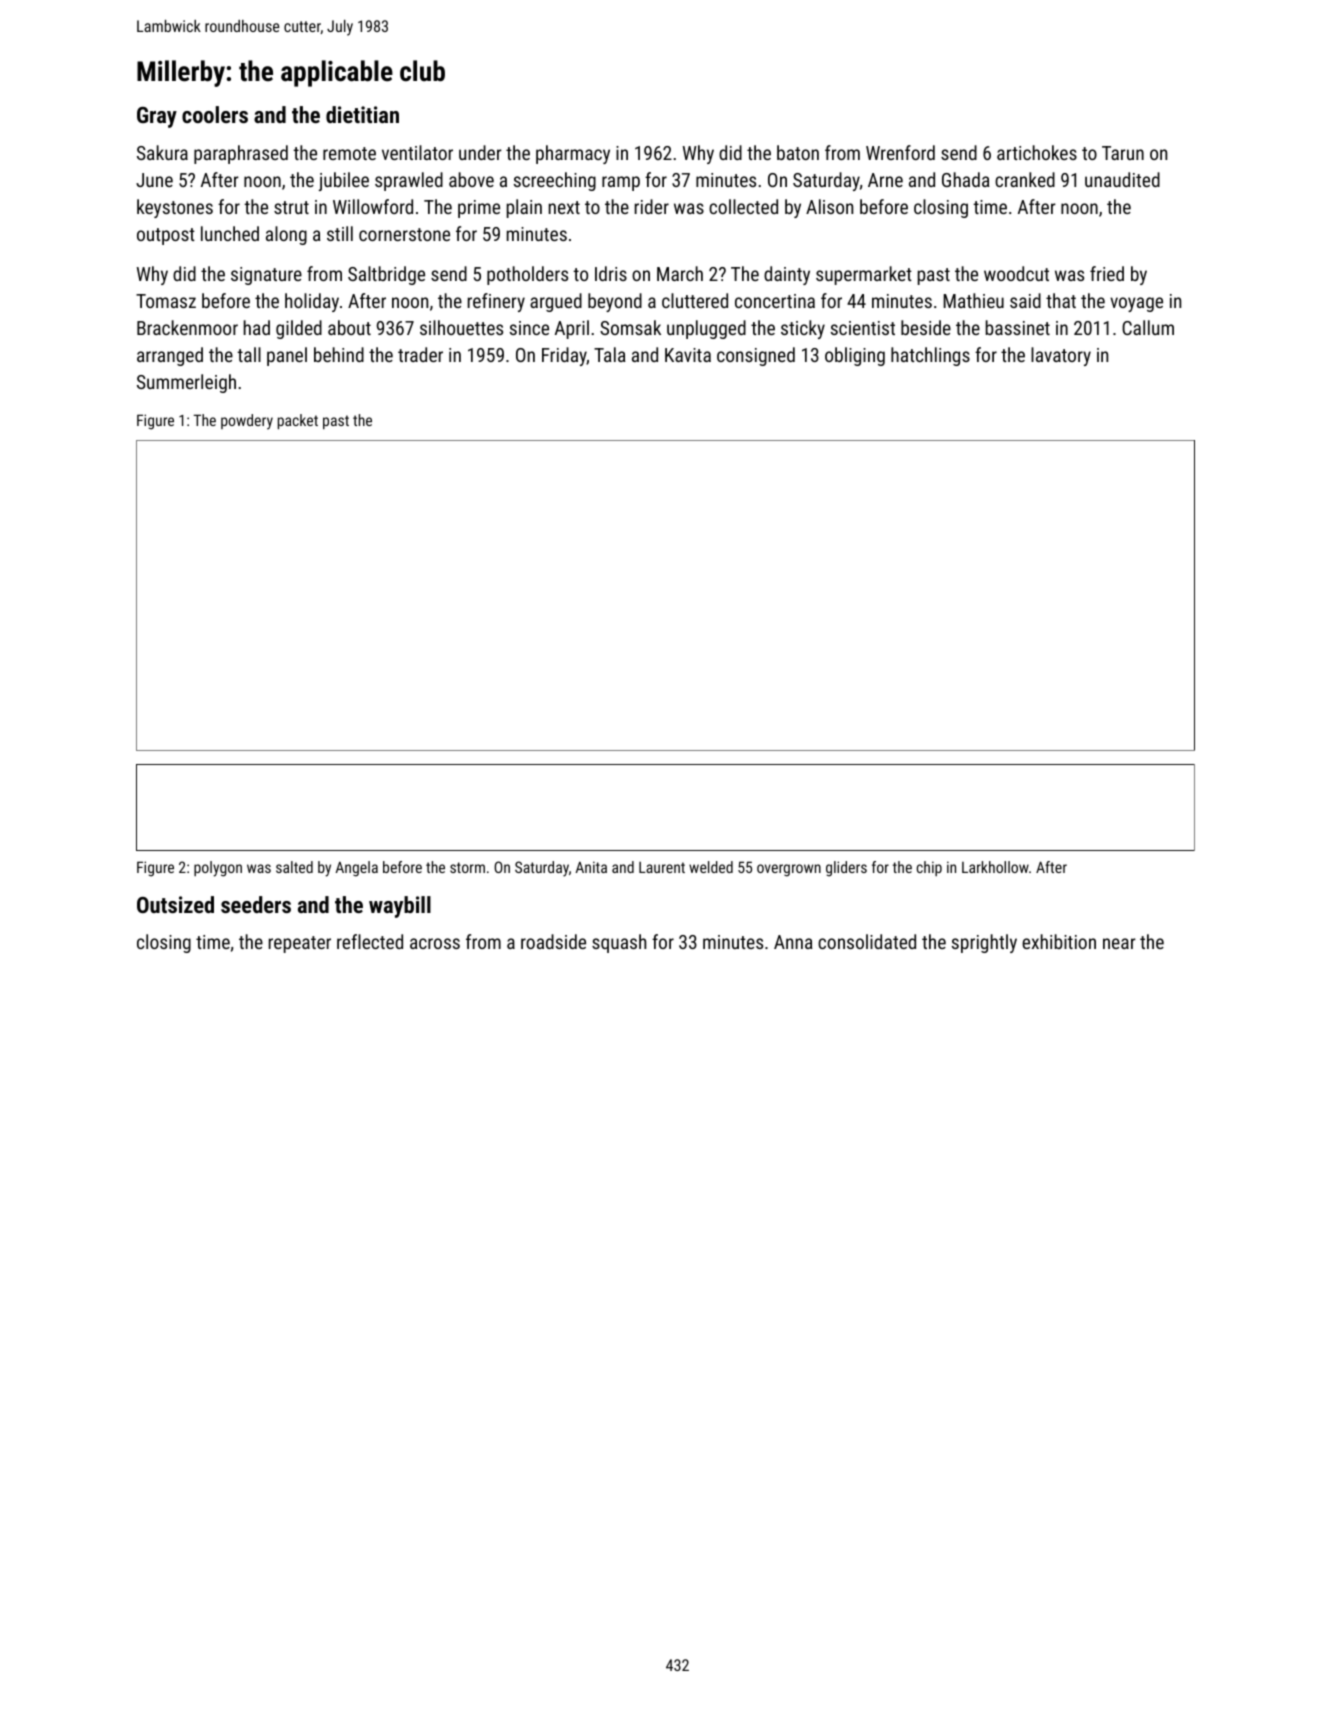  I want to click on repeater, so click(300, 944).
